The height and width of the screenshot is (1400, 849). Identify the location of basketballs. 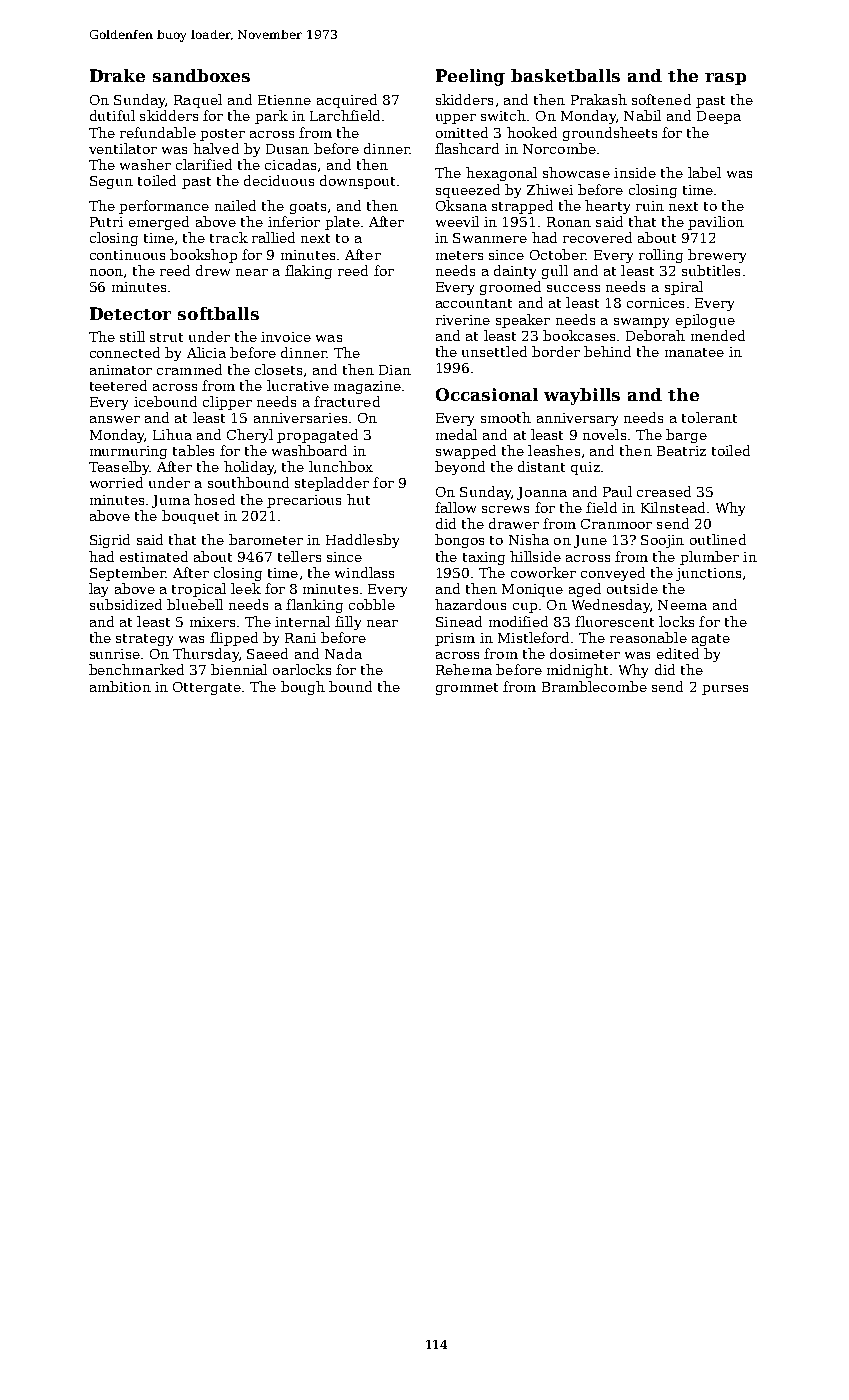
(565, 75).
